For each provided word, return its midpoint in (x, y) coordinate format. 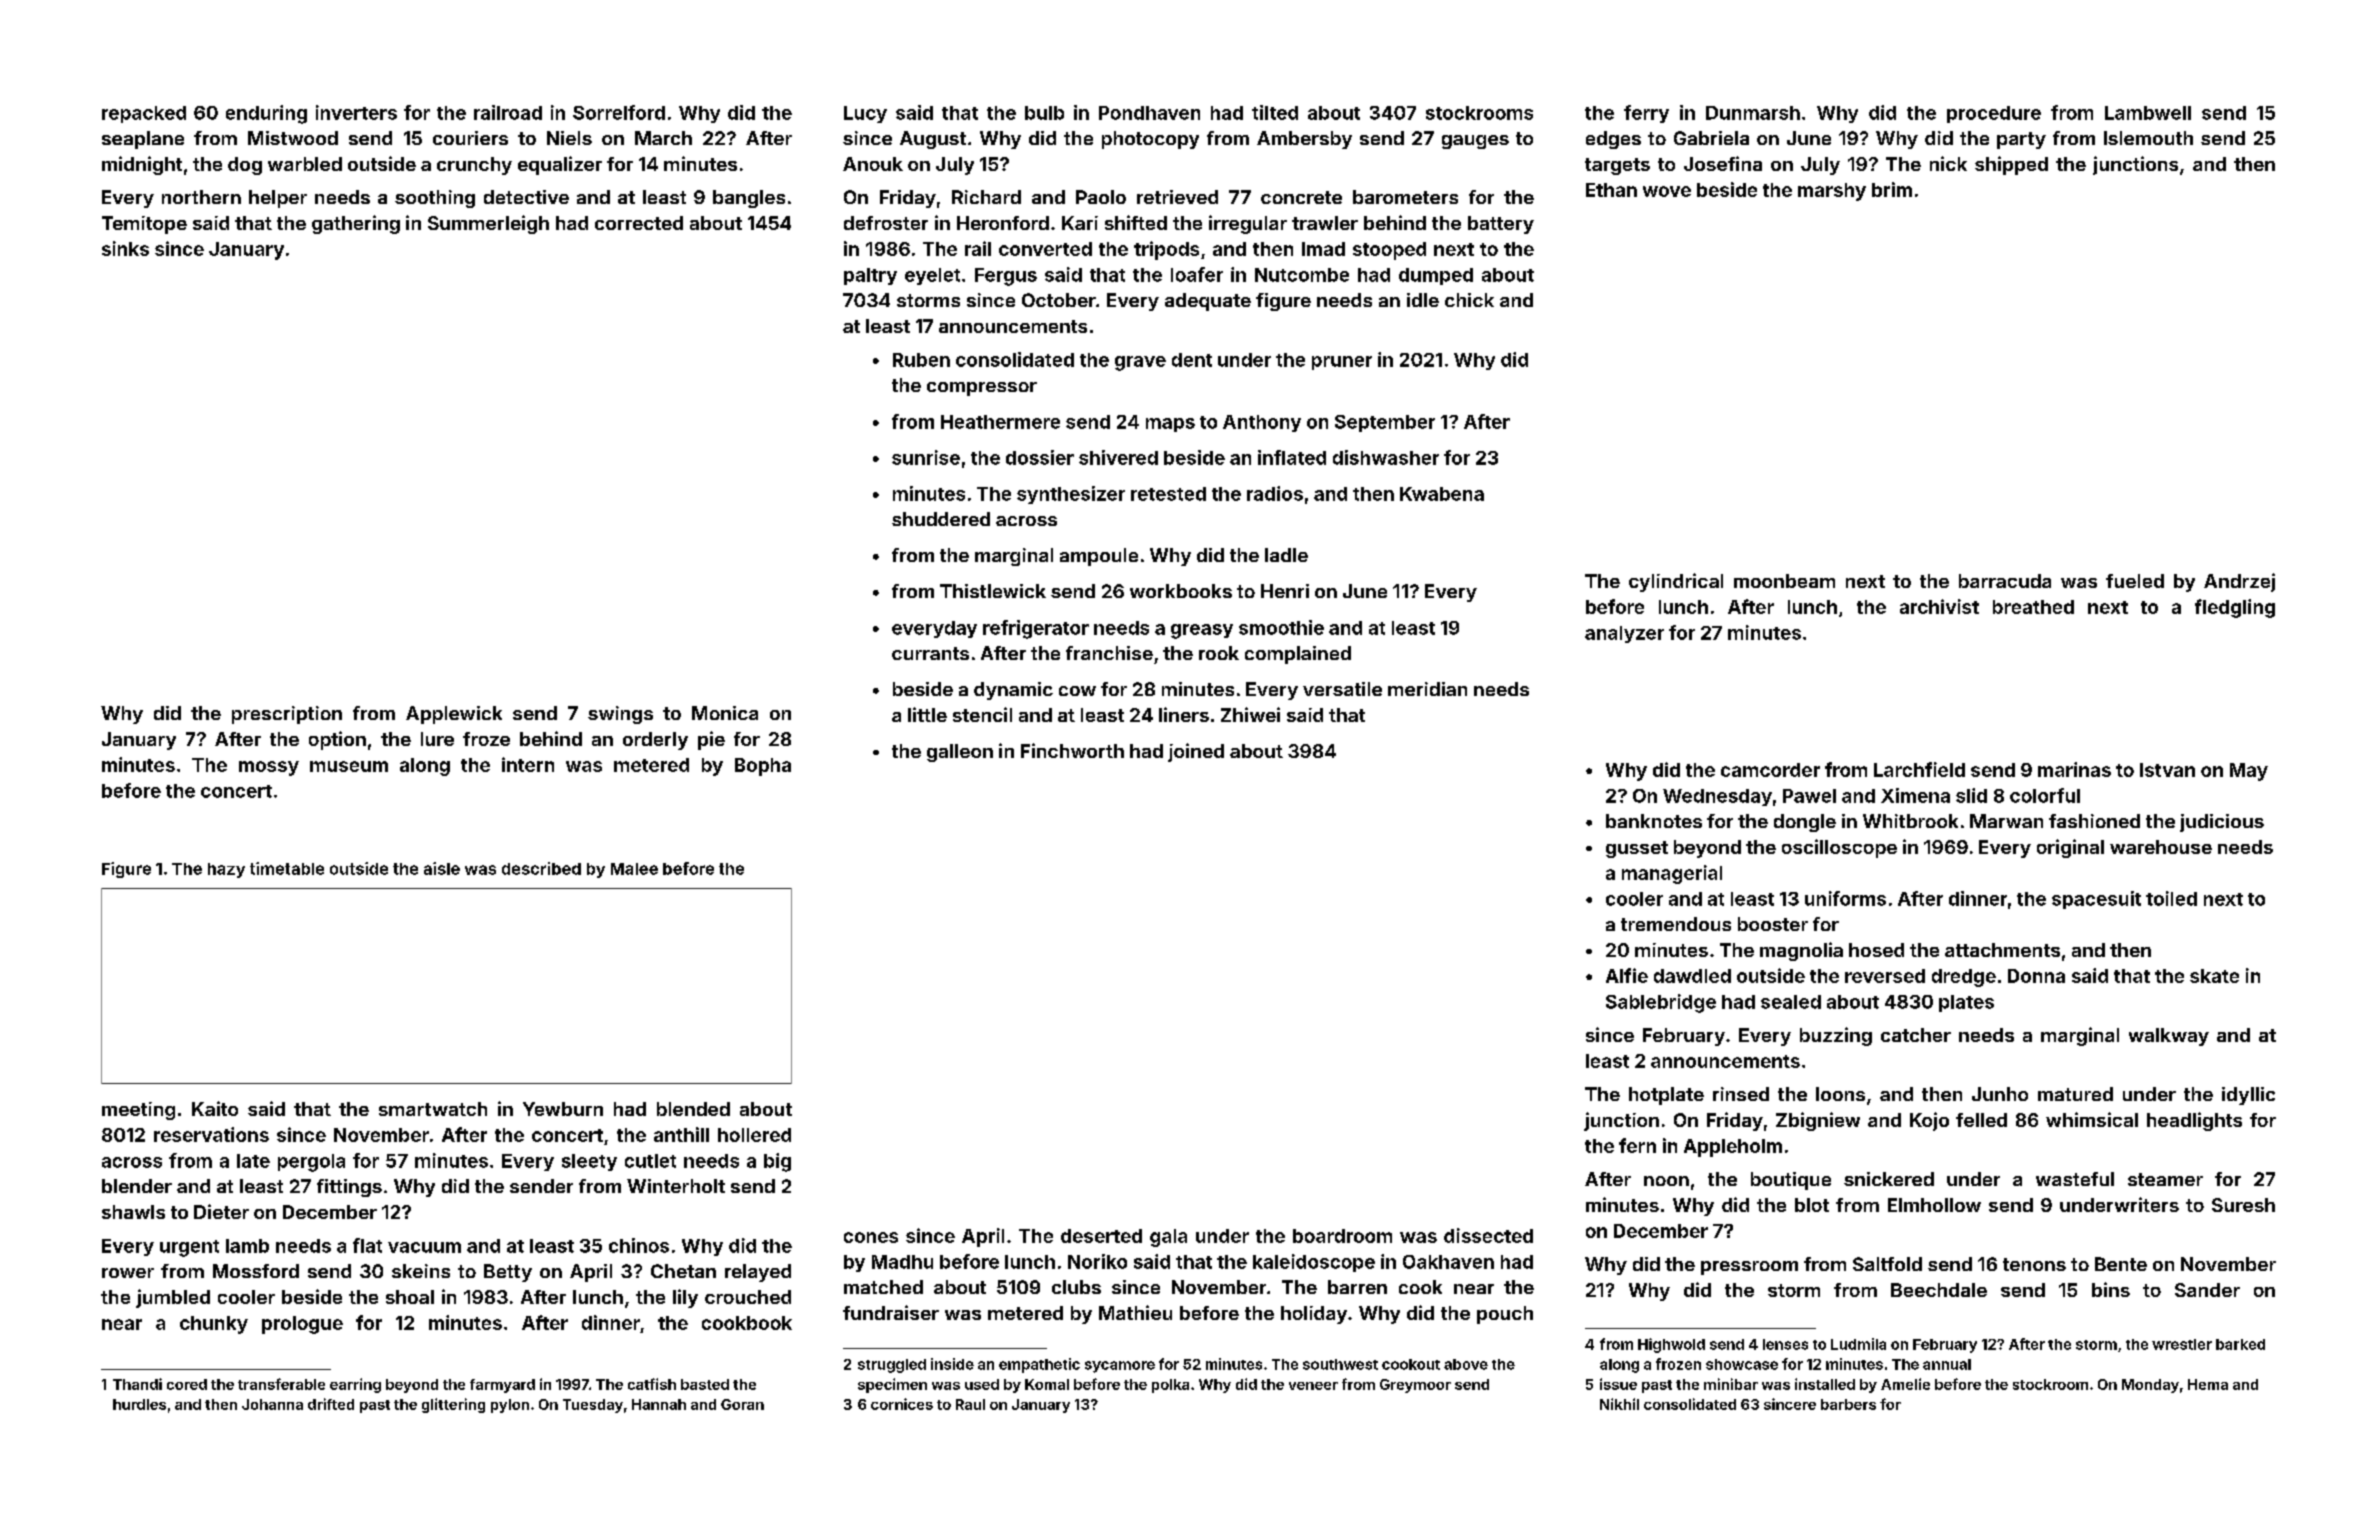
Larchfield (1919, 769)
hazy (226, 870)
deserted (1101, 1236)
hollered (754, 1135)
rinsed (1741, 1094)
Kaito (215, 1108)
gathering (356, 224)
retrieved (1177, 197)
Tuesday (593, 1406)
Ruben (921, 360)
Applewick (454, 715)
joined (1196, 752)
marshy (1832, 192)
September (1385, 423)
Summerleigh (488, 224)
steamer (2165, 1179)
